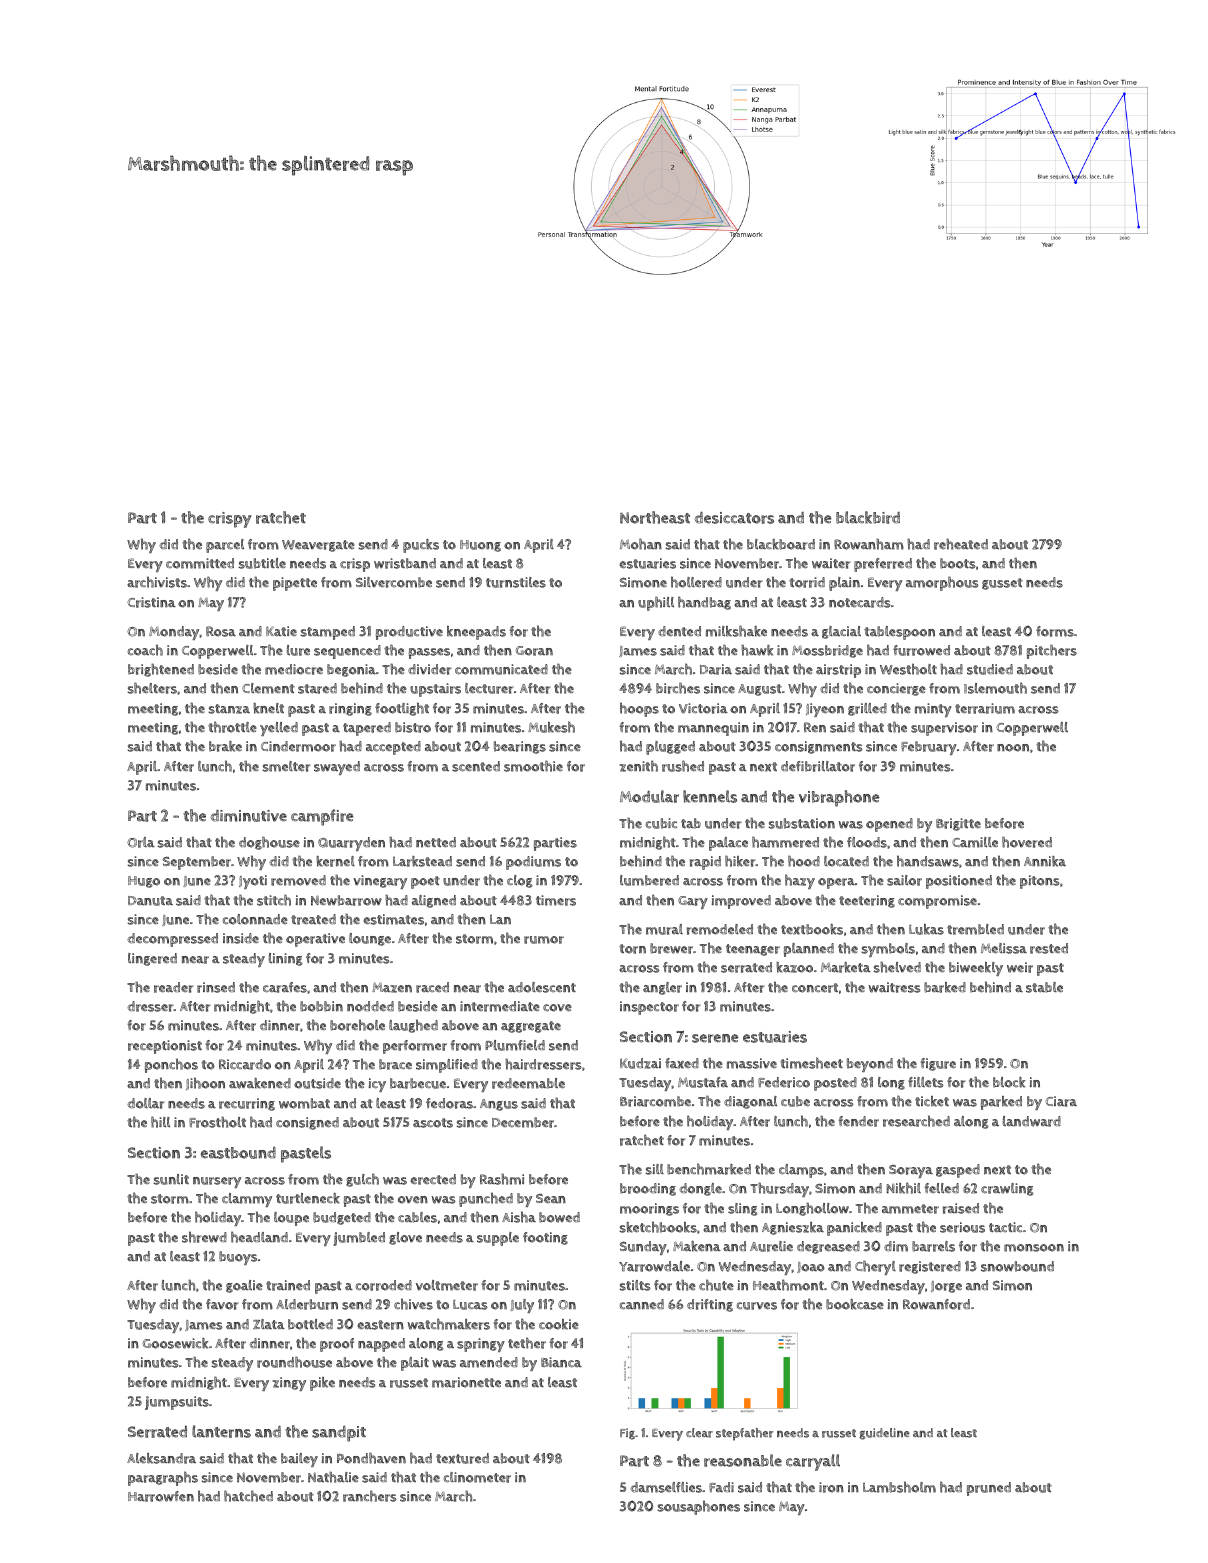 Image resolution: width=1208 pixels, height=1563 pixels. Describe the element at coordinates (1013, 748) in the screenshot. I see `noon` at that location.
